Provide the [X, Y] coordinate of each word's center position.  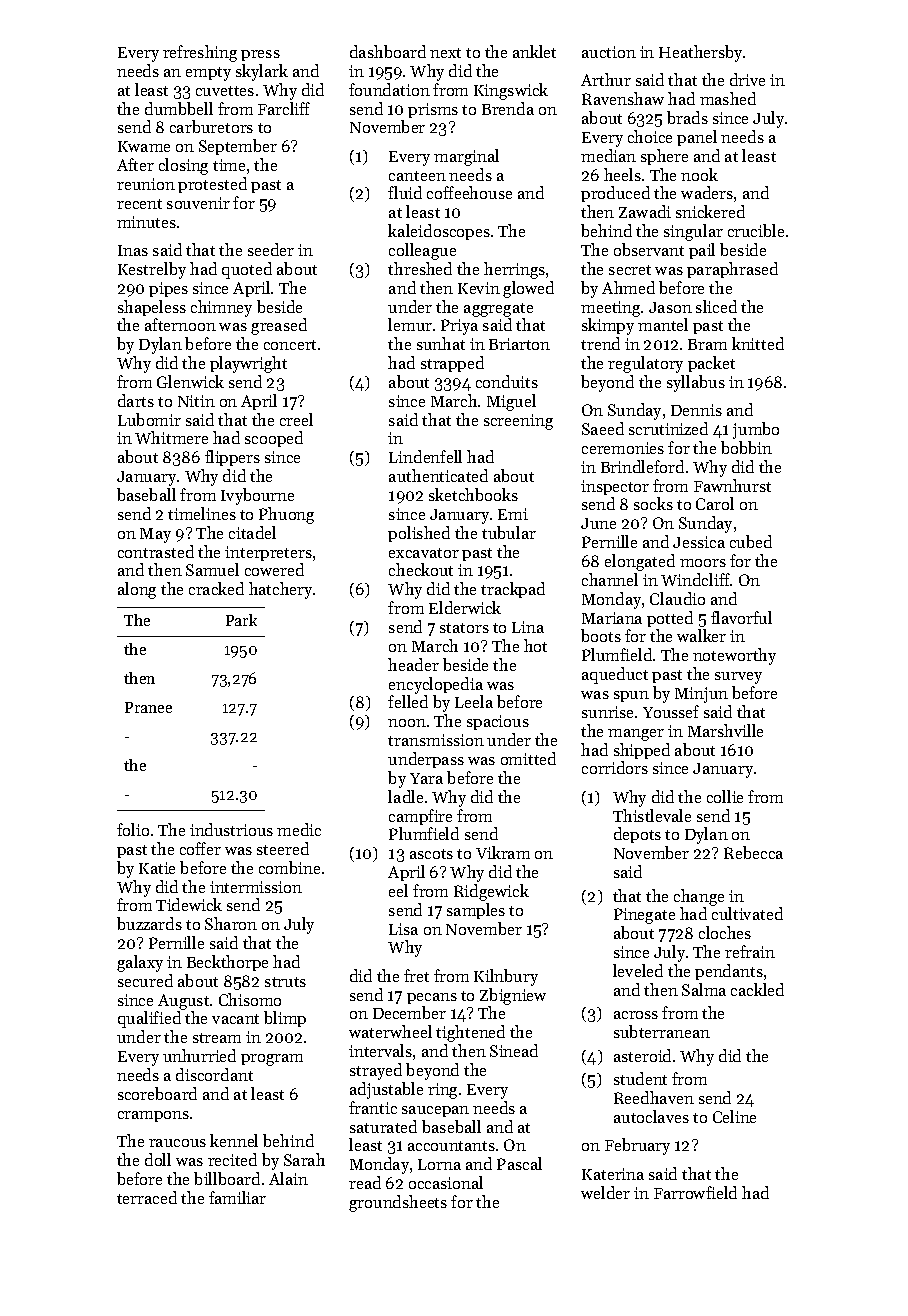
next [445, 53]
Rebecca [753, 852]
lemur [410, 324]
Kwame [144, 146]
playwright [248, 364]
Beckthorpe [227, 963]
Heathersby [701, 53]
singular [693, 232]
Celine [734, 1116]
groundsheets [398, 1203]
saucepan [435, 1111]
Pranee [148, 707]
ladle [405, 796]
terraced [147, 1197]
